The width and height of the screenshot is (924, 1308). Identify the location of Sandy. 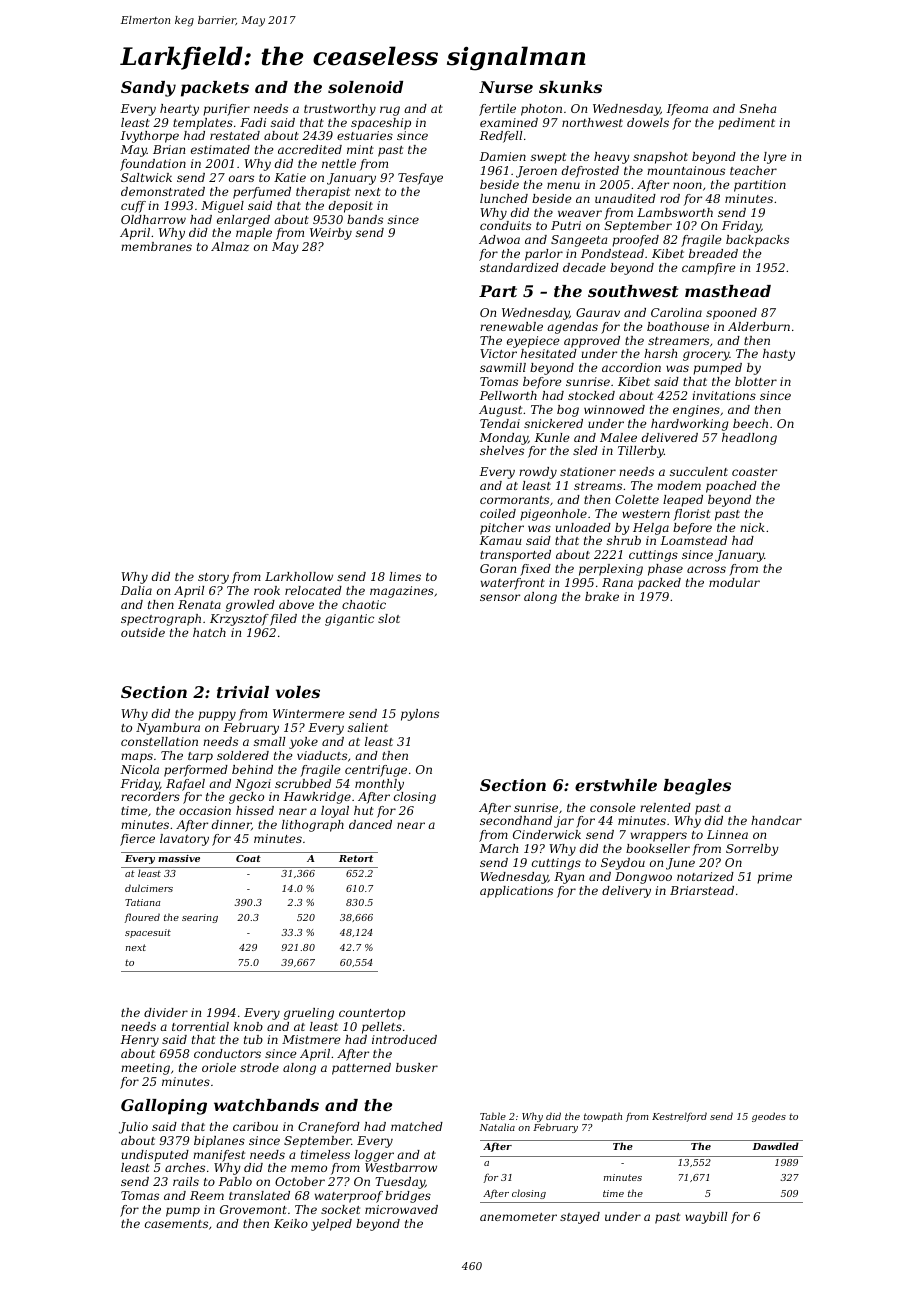
(148, 89).
